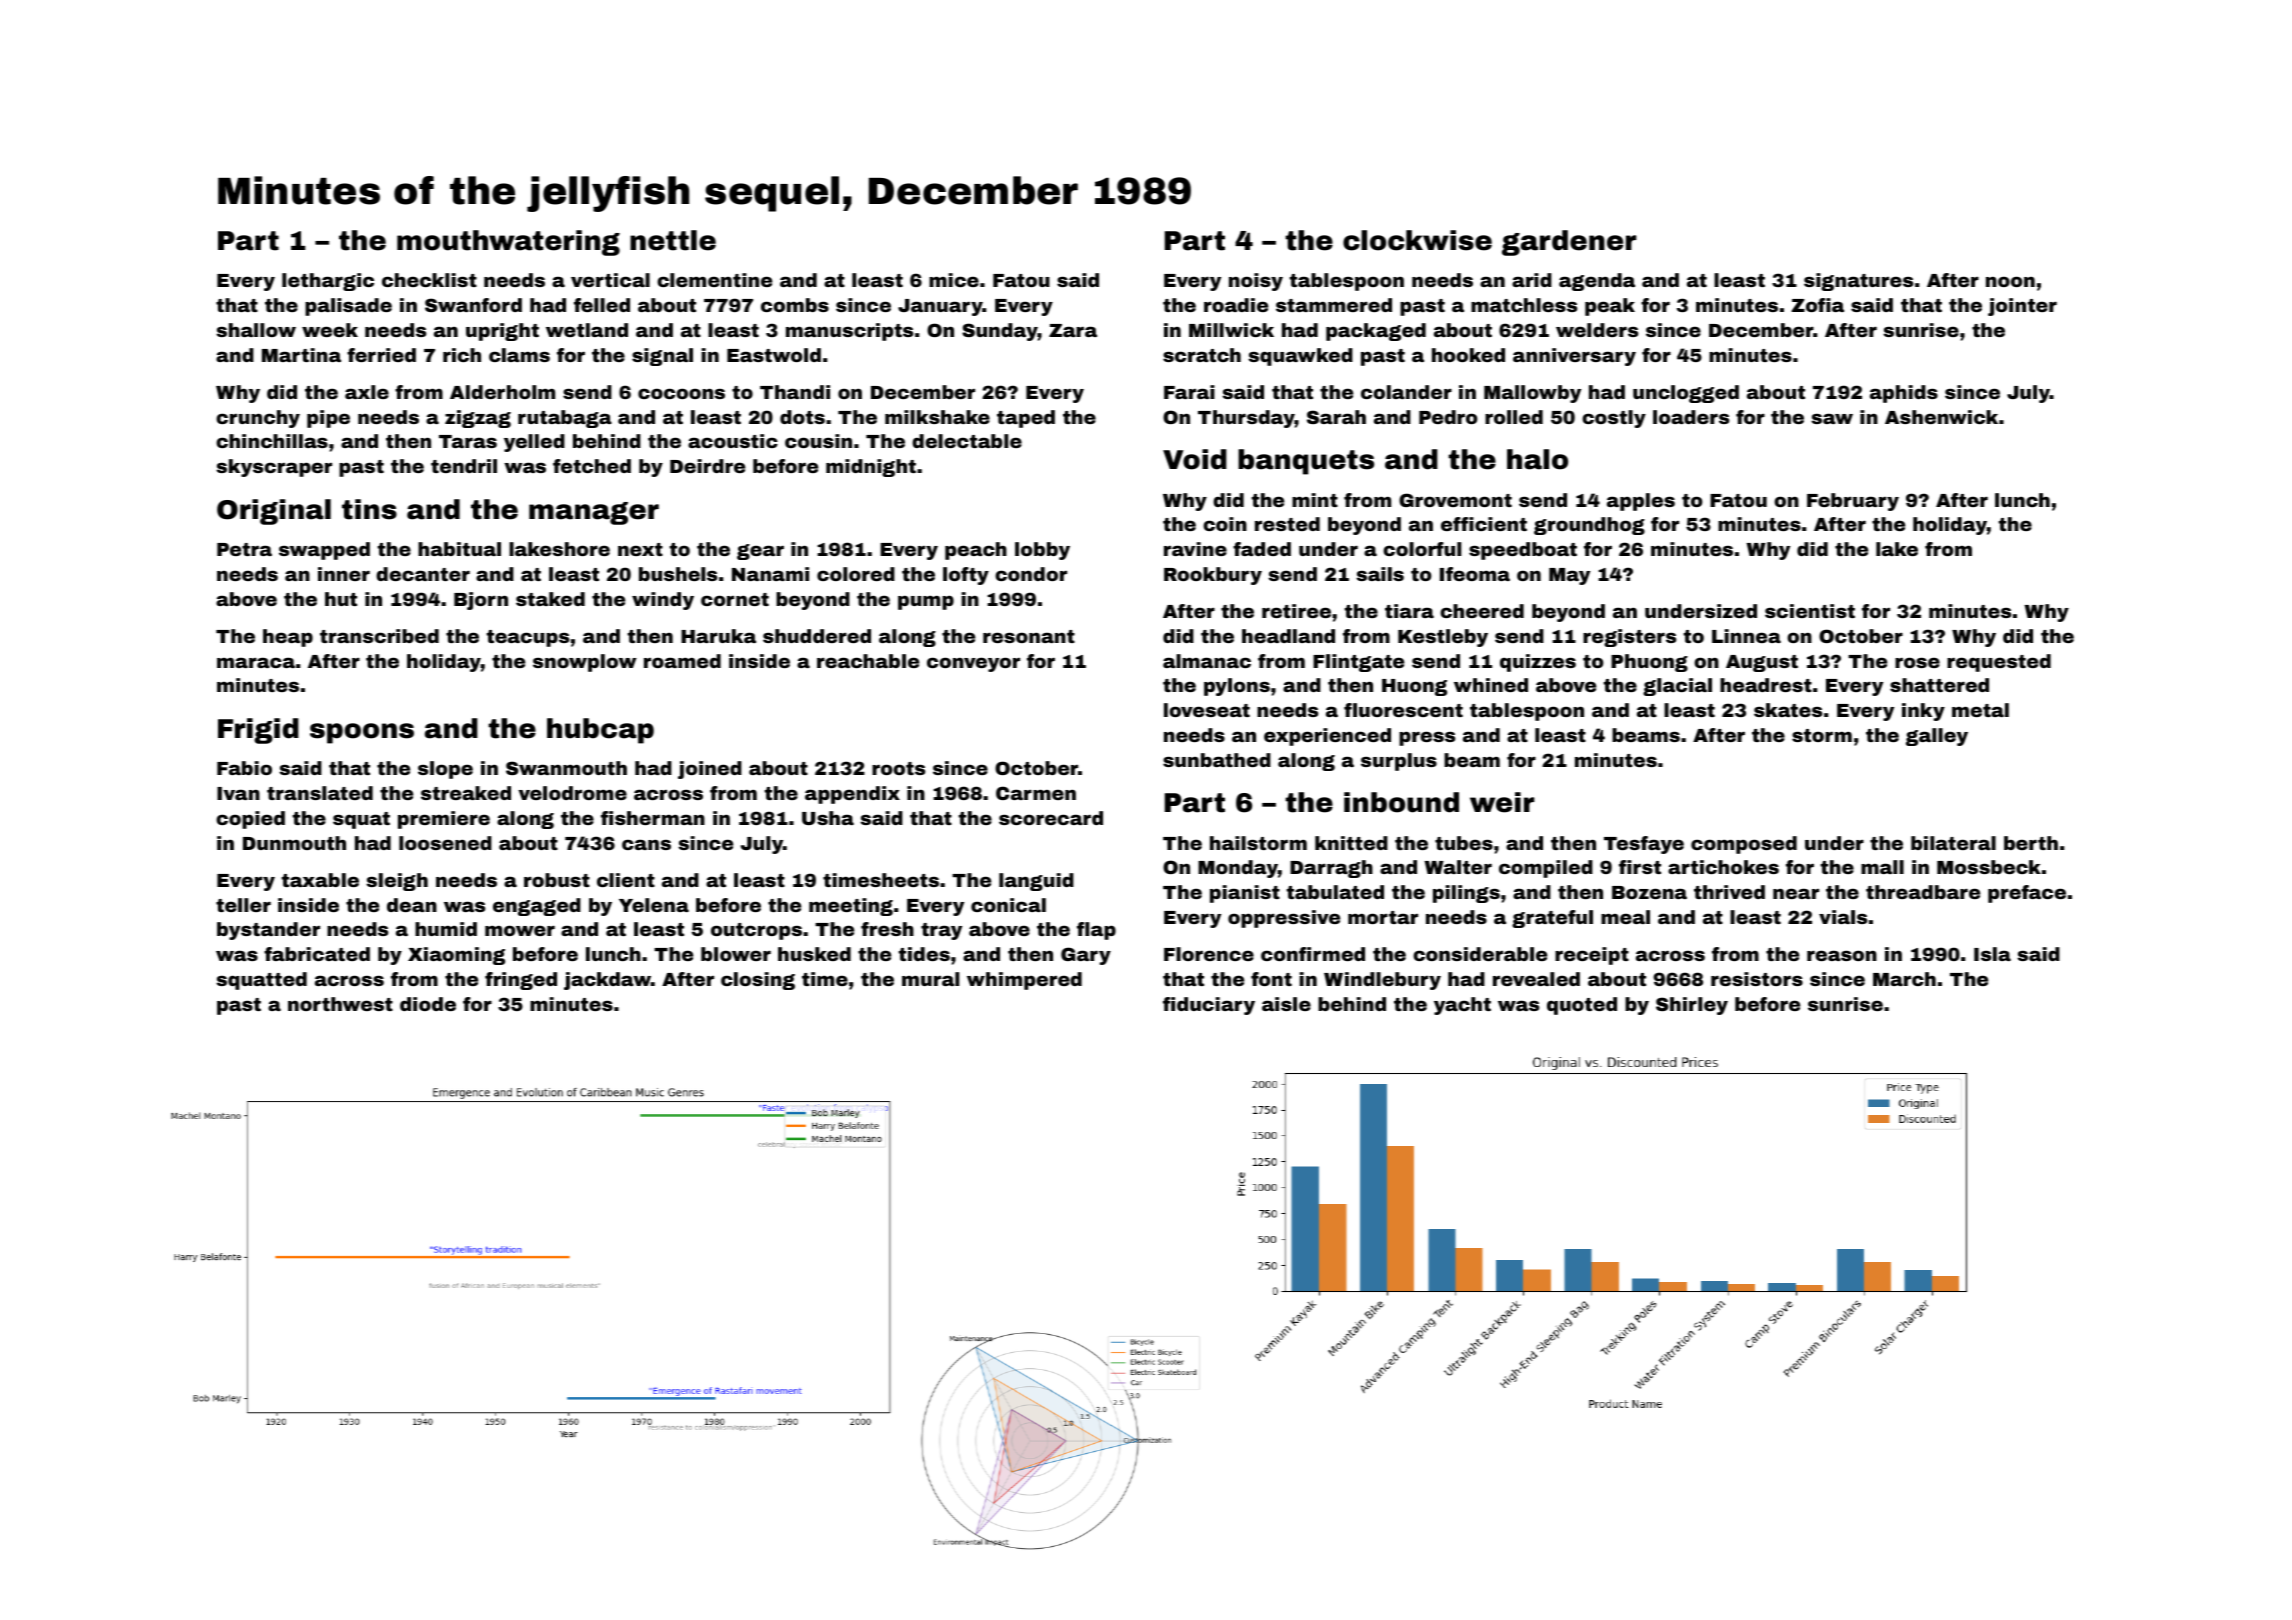 The height and width of the image is (1620, 2292). I want to click on spoons, so click(362, 733).
